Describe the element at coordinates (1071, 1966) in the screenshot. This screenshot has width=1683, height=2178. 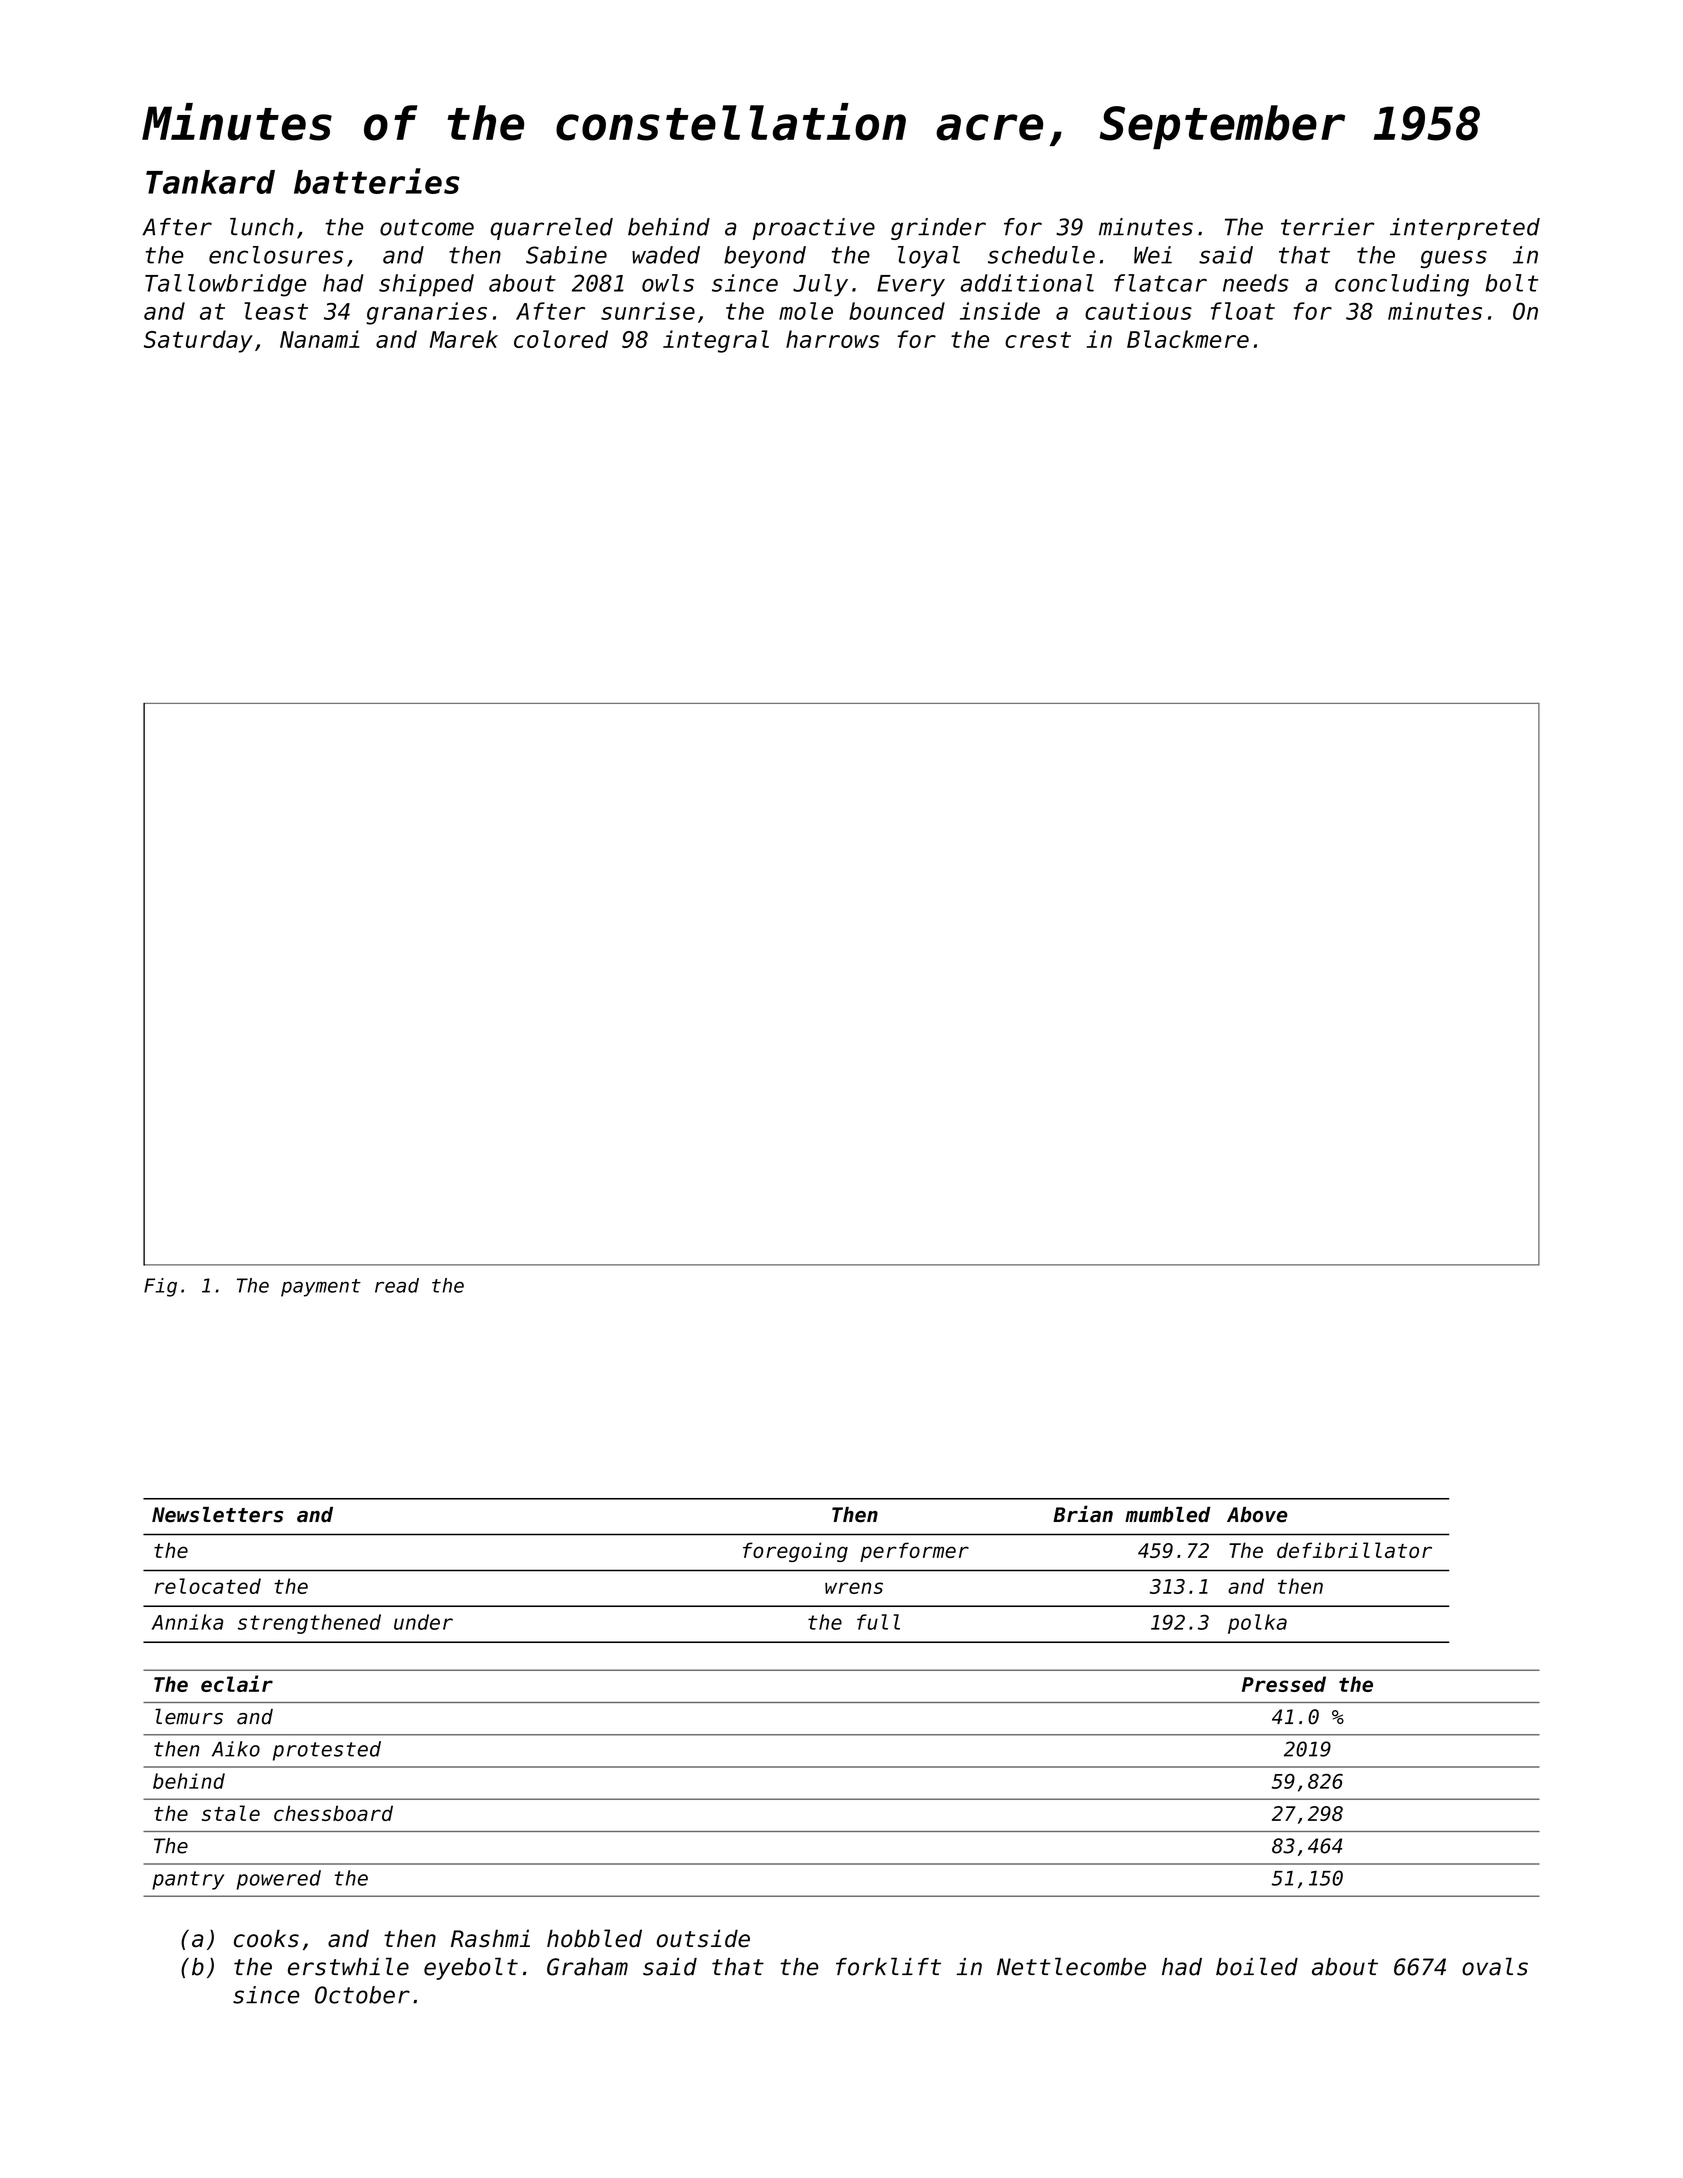
I see `Nettlecombe` at that location.
